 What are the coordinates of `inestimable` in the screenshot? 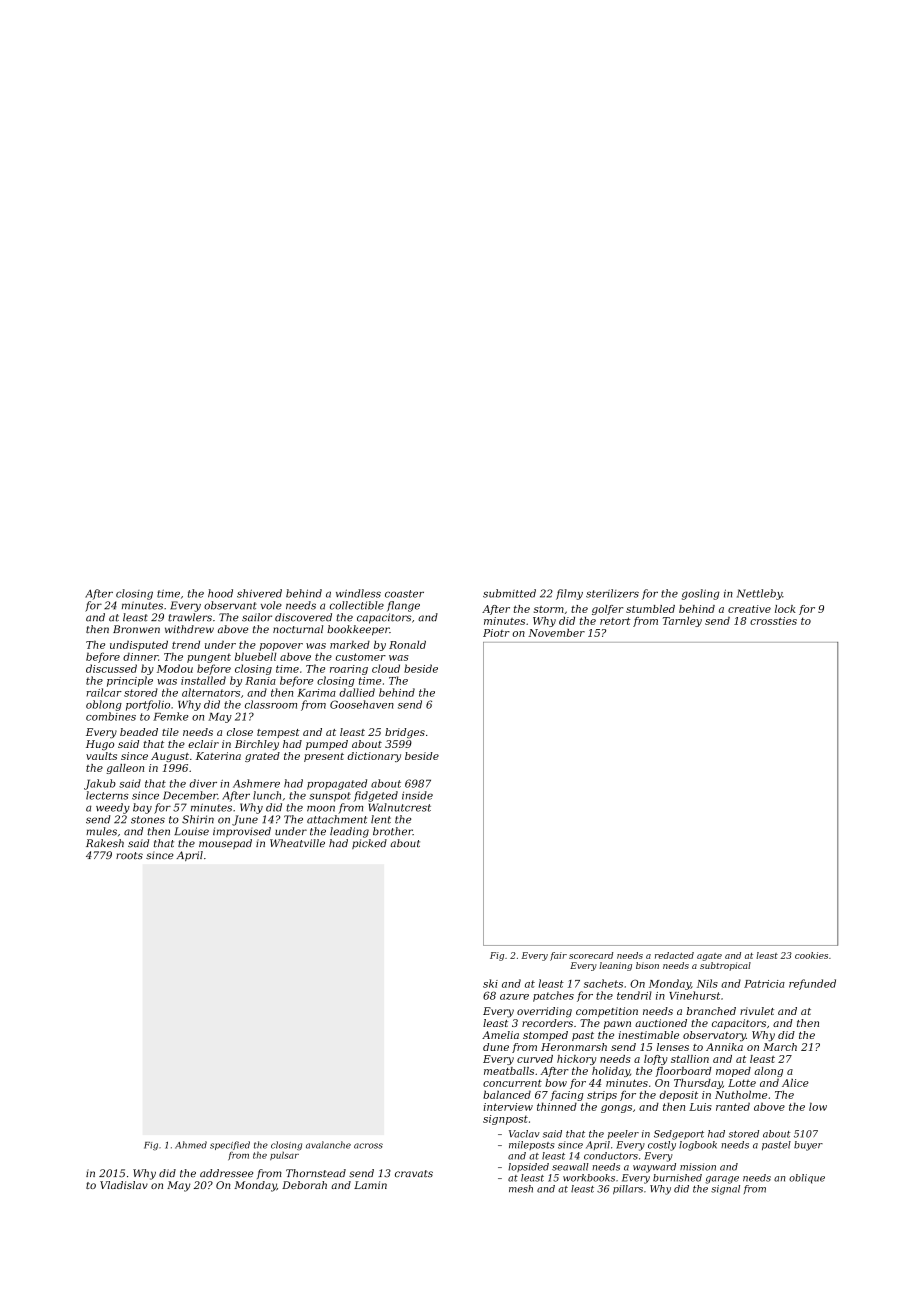 It's located at (648, 1035).
